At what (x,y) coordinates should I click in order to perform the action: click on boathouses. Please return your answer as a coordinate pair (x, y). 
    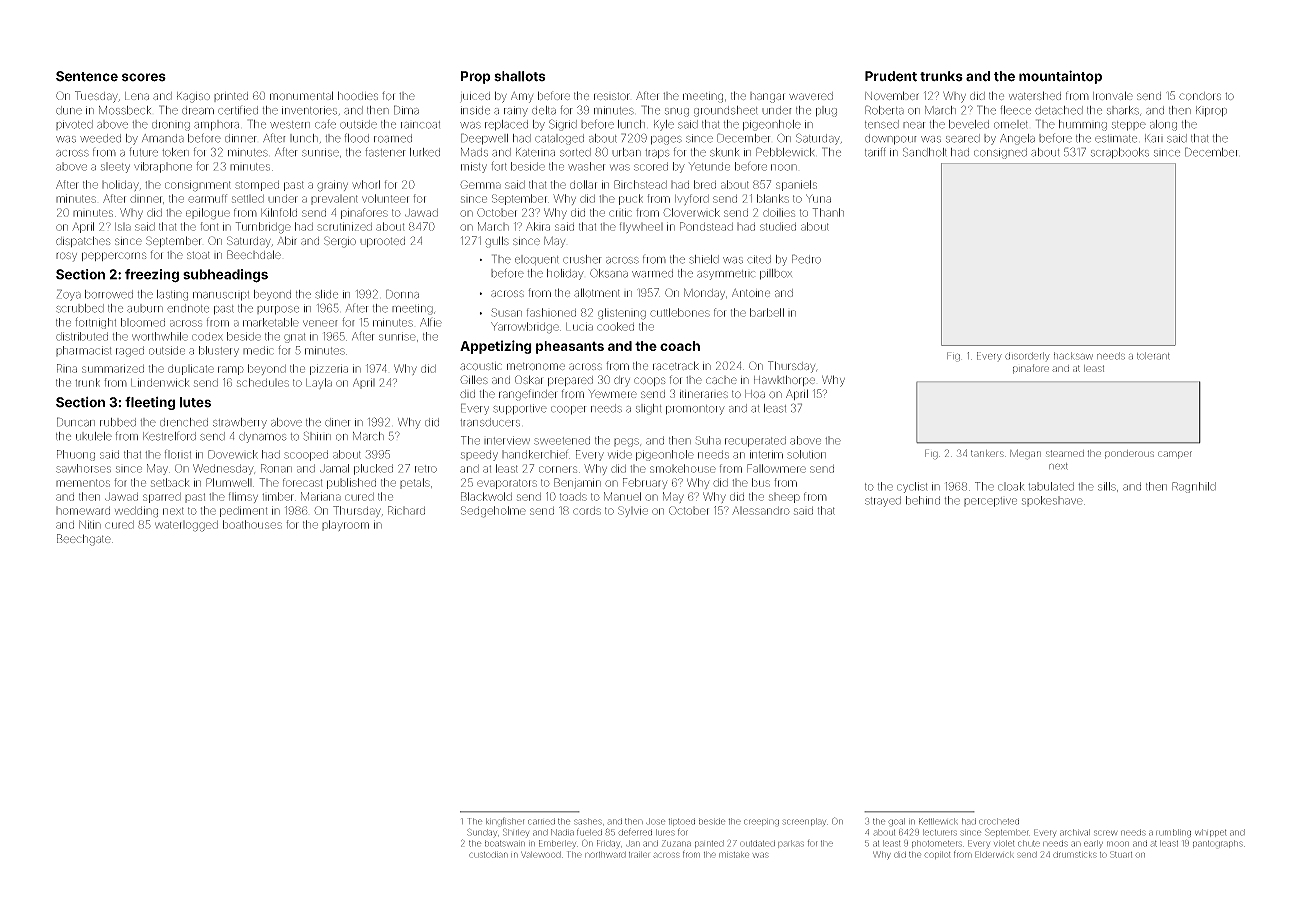
    Looking at the image, I should click on (252, 524).
